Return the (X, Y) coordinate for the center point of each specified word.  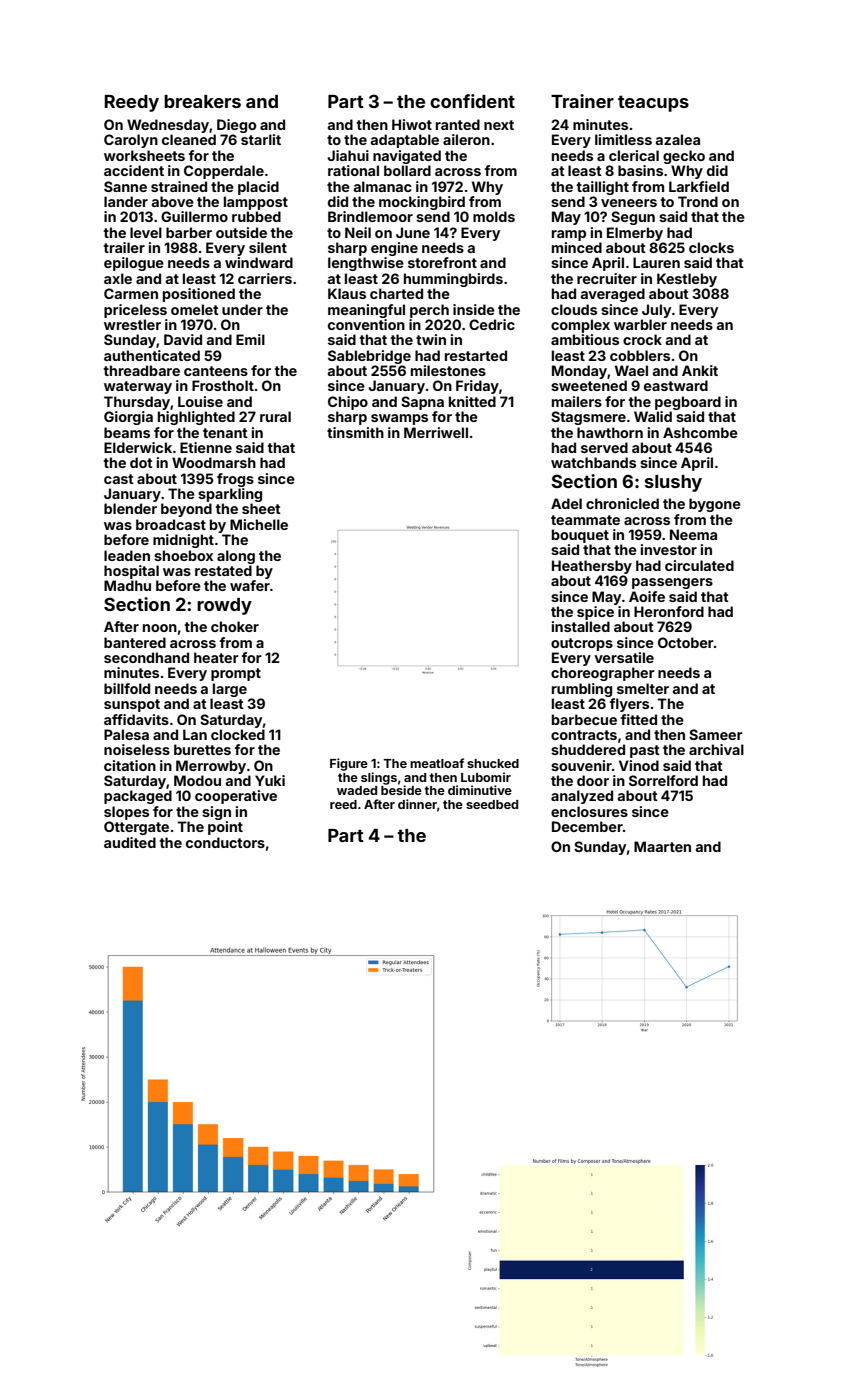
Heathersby (592, 567)
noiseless (137, 749)
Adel (566, 503)
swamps (399, 419)
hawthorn (610, 432)
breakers (202, 101)
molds (494, 216)
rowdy (224, 606)
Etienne (206, 447)
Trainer (582, 101)
